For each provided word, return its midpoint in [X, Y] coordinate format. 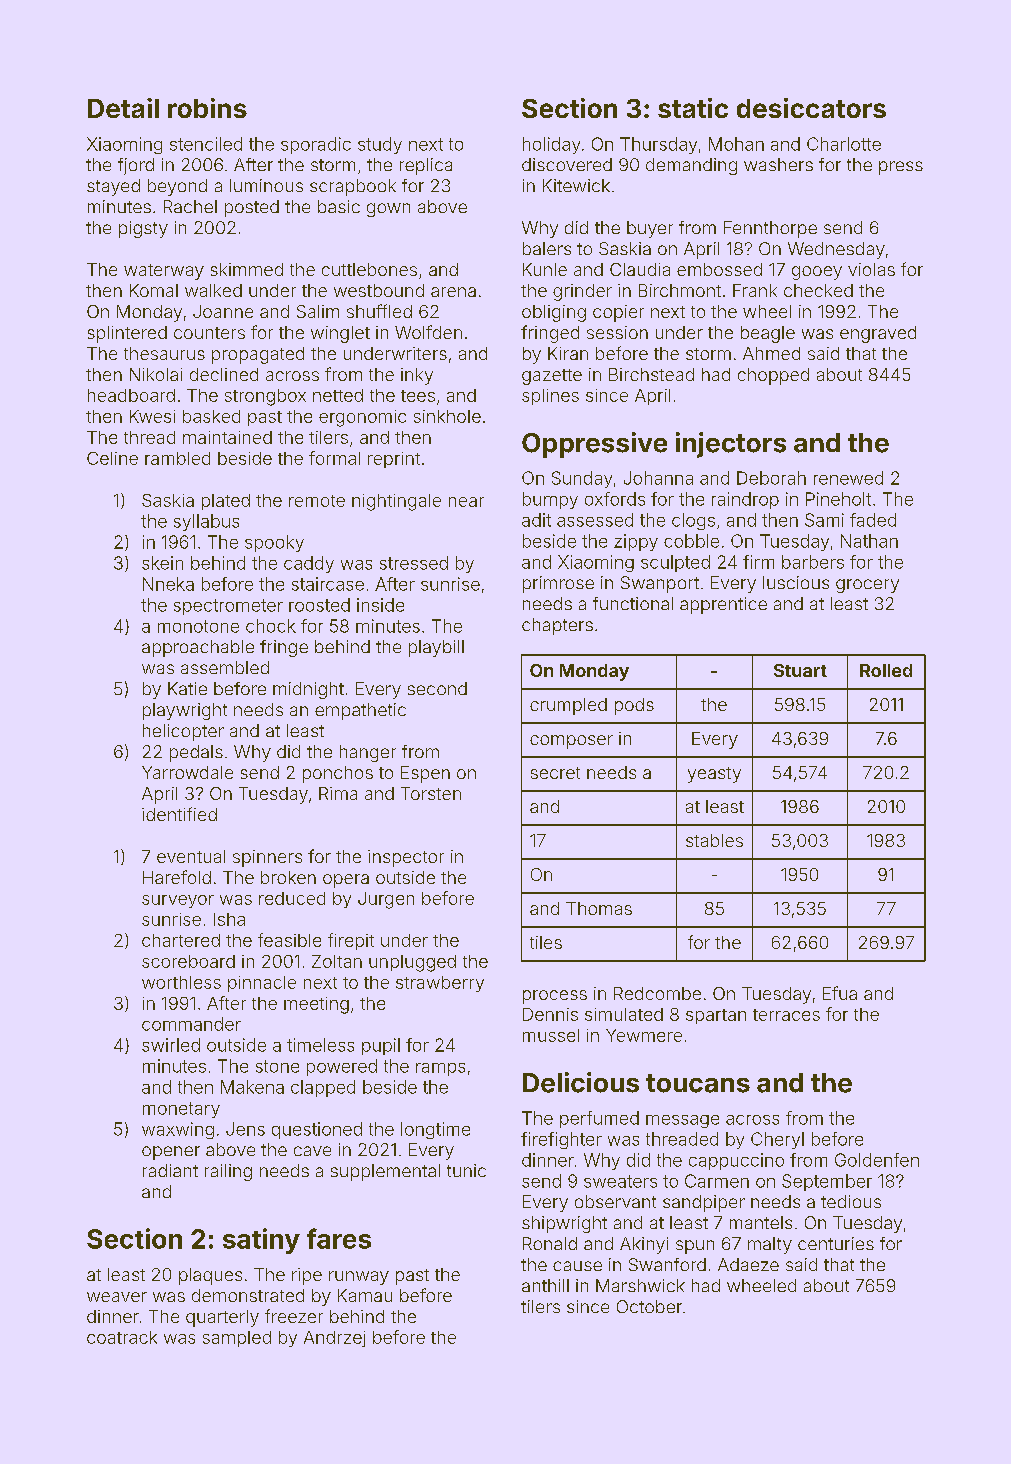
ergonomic [362, 418]
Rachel [190, 206]
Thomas [599, 908]
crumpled [568, 706]
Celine [112, 458]
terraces [786, 1015]
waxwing [178, 1130]
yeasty [714, 775]
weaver [117, 1297]
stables [714, 840]
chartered [181, 940]
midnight [308, 690]
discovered [567, 164]
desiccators [811, 108]
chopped [773, 376]
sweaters [620, 1181]
